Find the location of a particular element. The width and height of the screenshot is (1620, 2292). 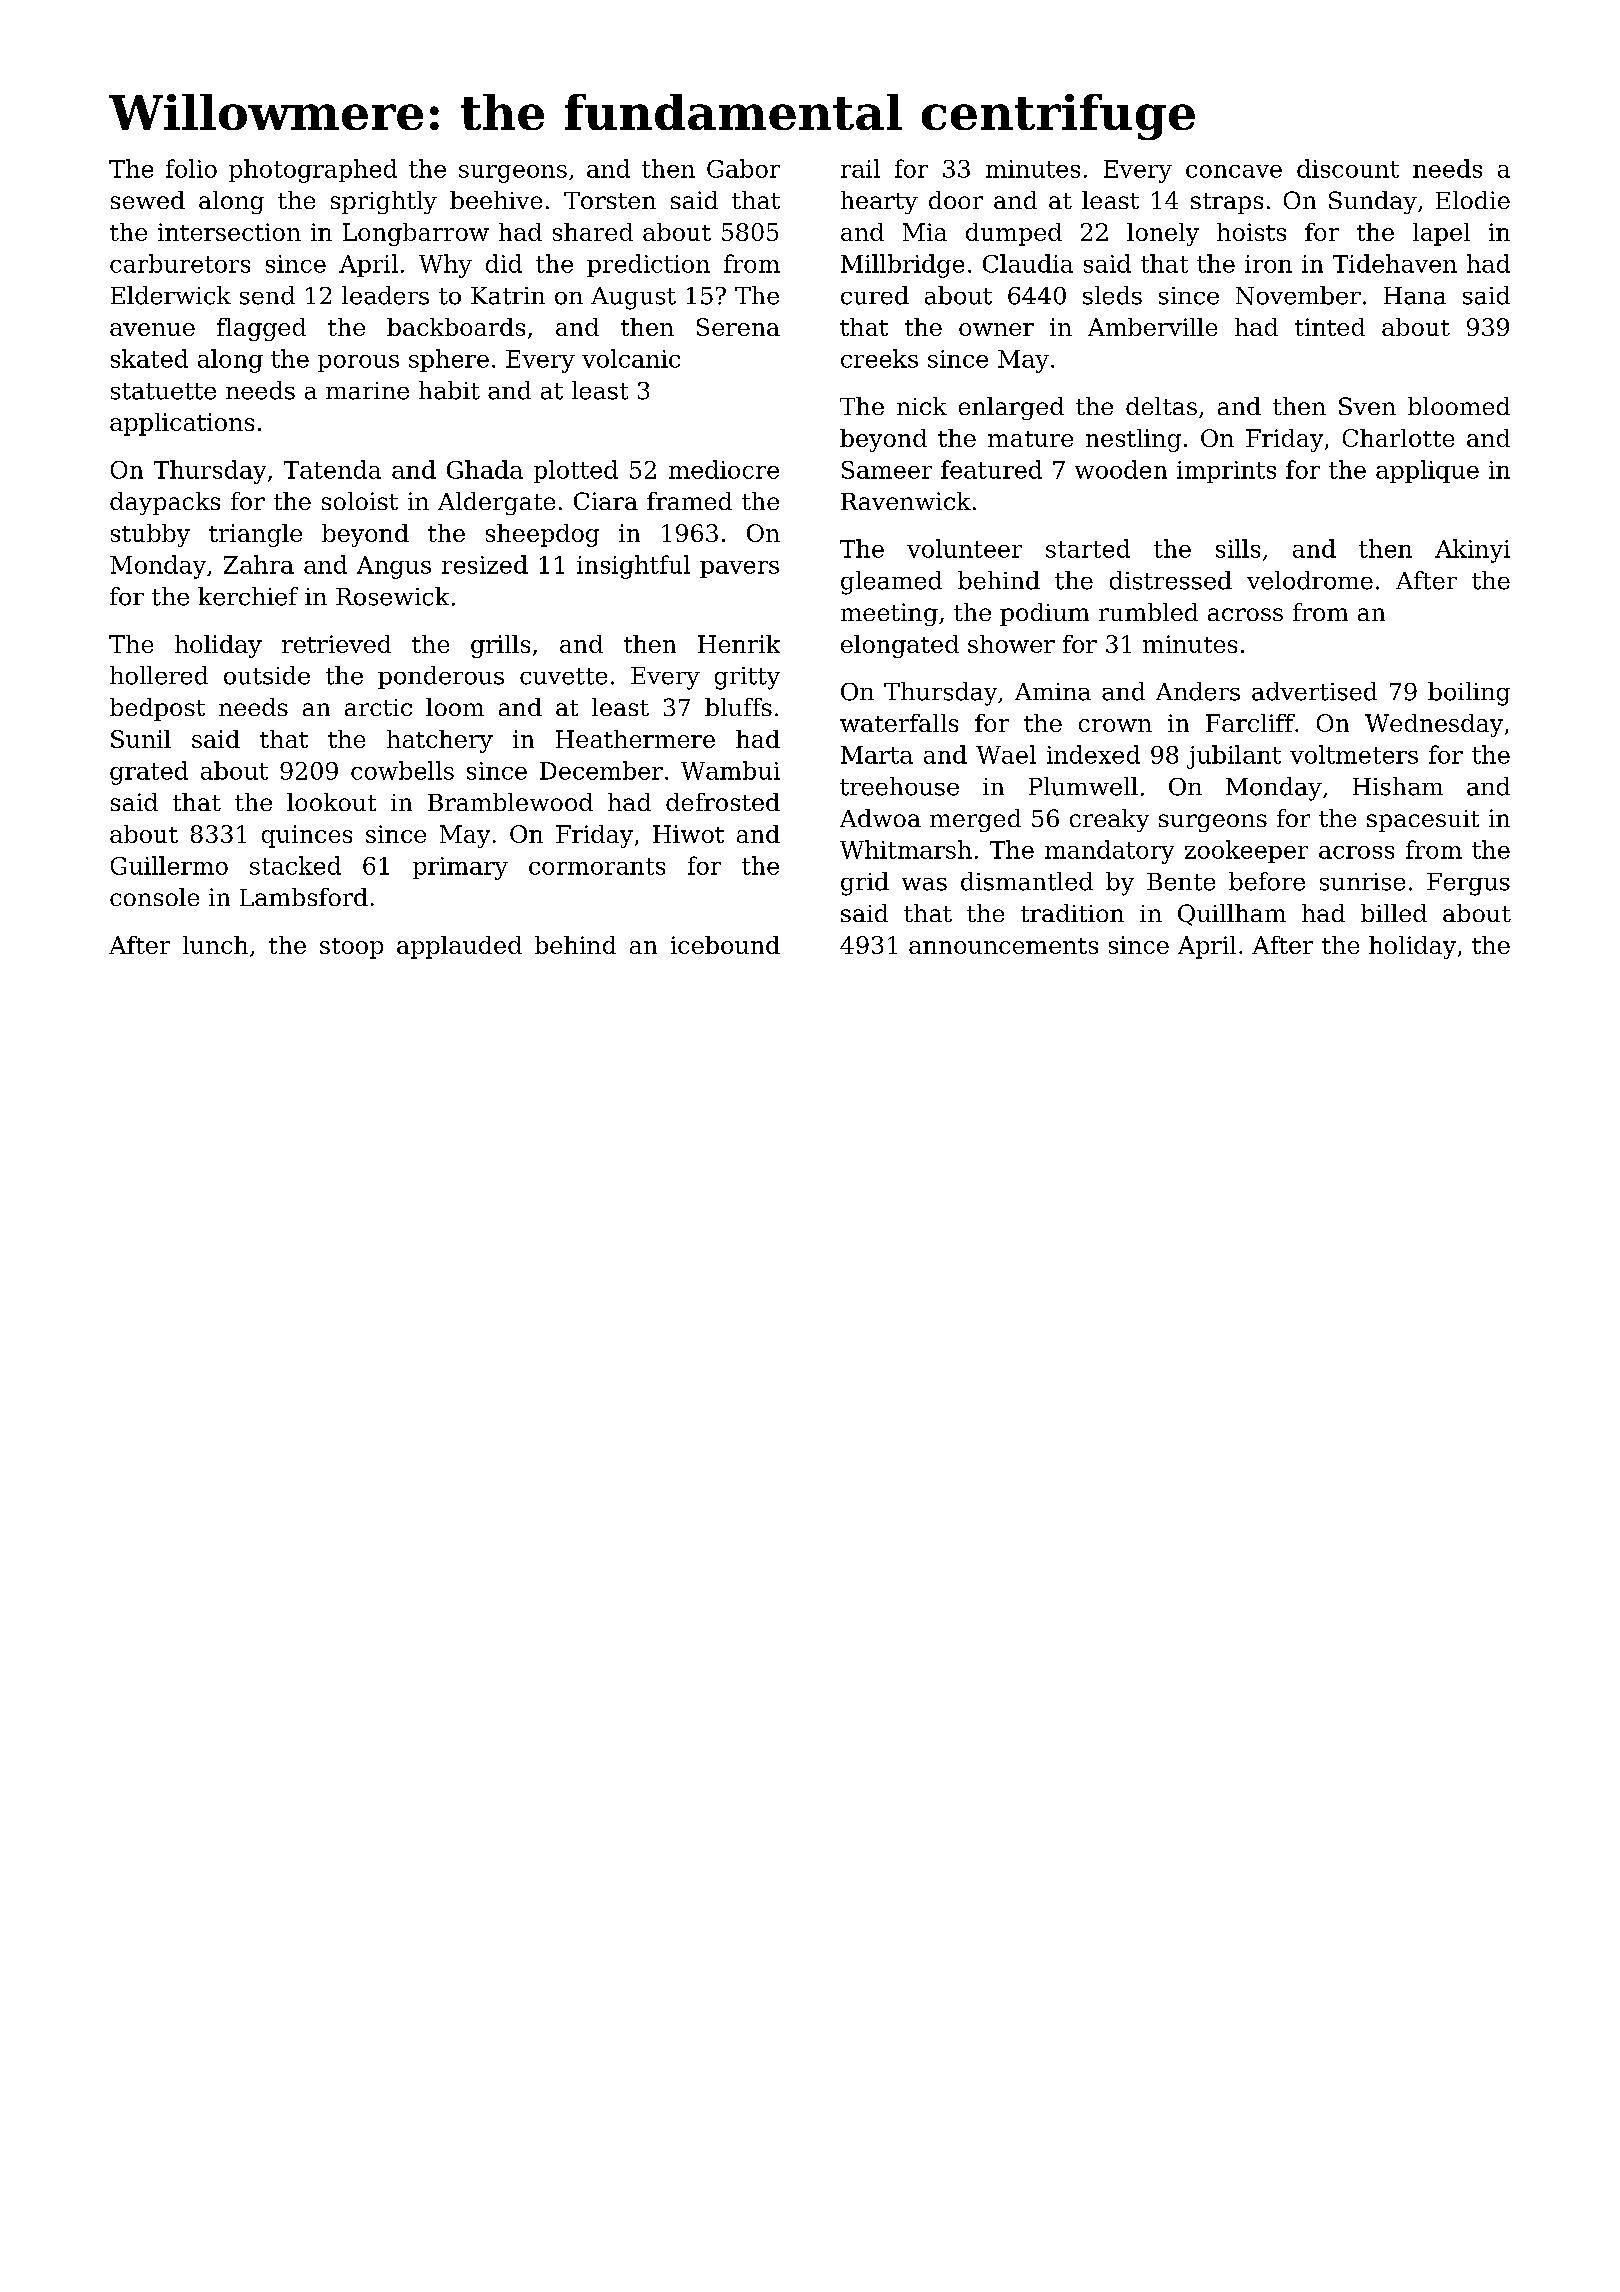

discount is located at coordinates (1348, 168).
